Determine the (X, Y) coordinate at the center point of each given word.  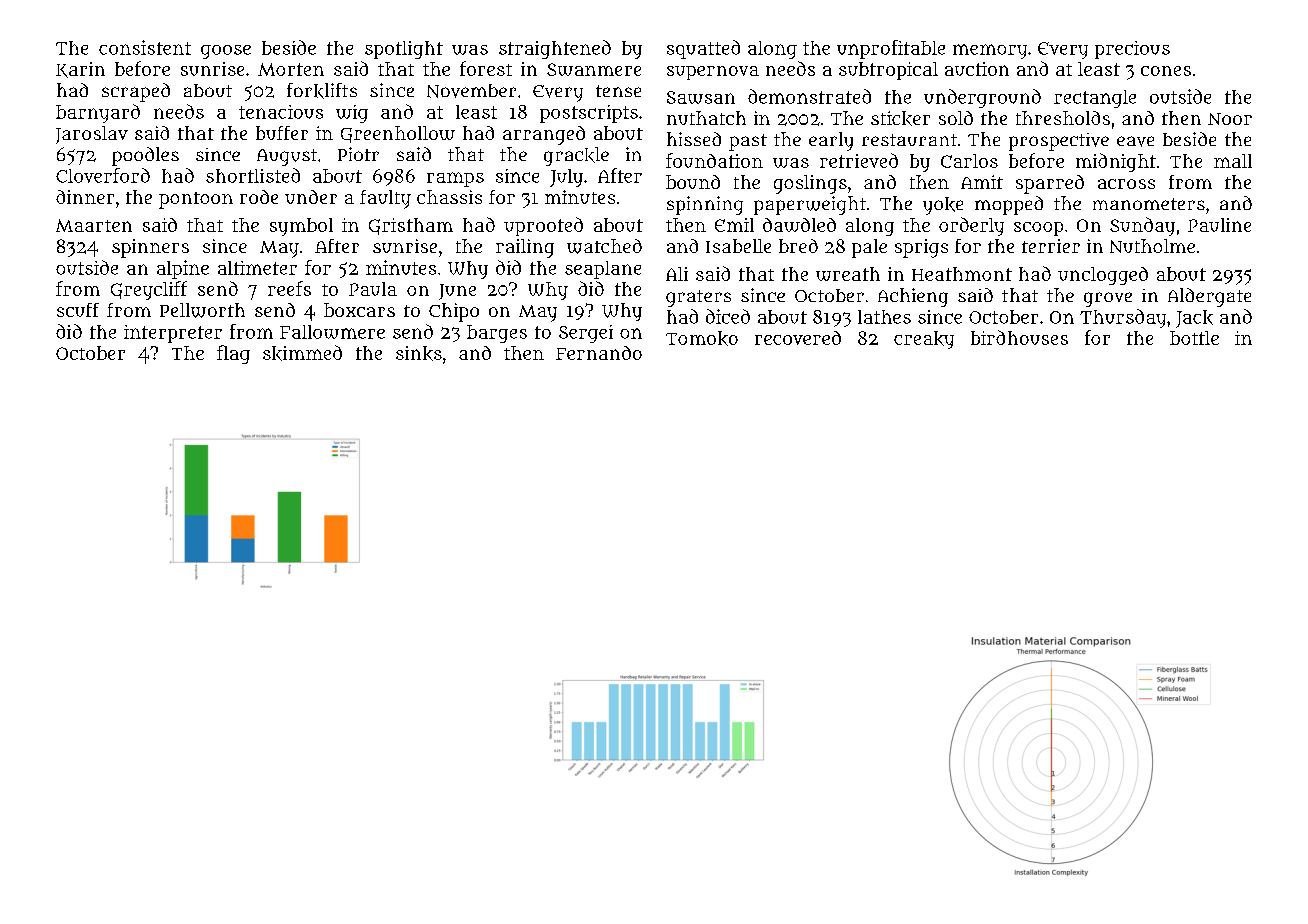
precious (1132, 50)
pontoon (196, 200)
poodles (145, 156)
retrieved (859, 160)
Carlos (969, 161)
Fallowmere (332, 332)
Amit (982, 182)
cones (1166, 71)
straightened (555, 49)
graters (698, 298)
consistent (145, 47)
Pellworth (202, 310)
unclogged (1103, 276)
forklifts (322, 91)
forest (486, 68)
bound (693, 182)
